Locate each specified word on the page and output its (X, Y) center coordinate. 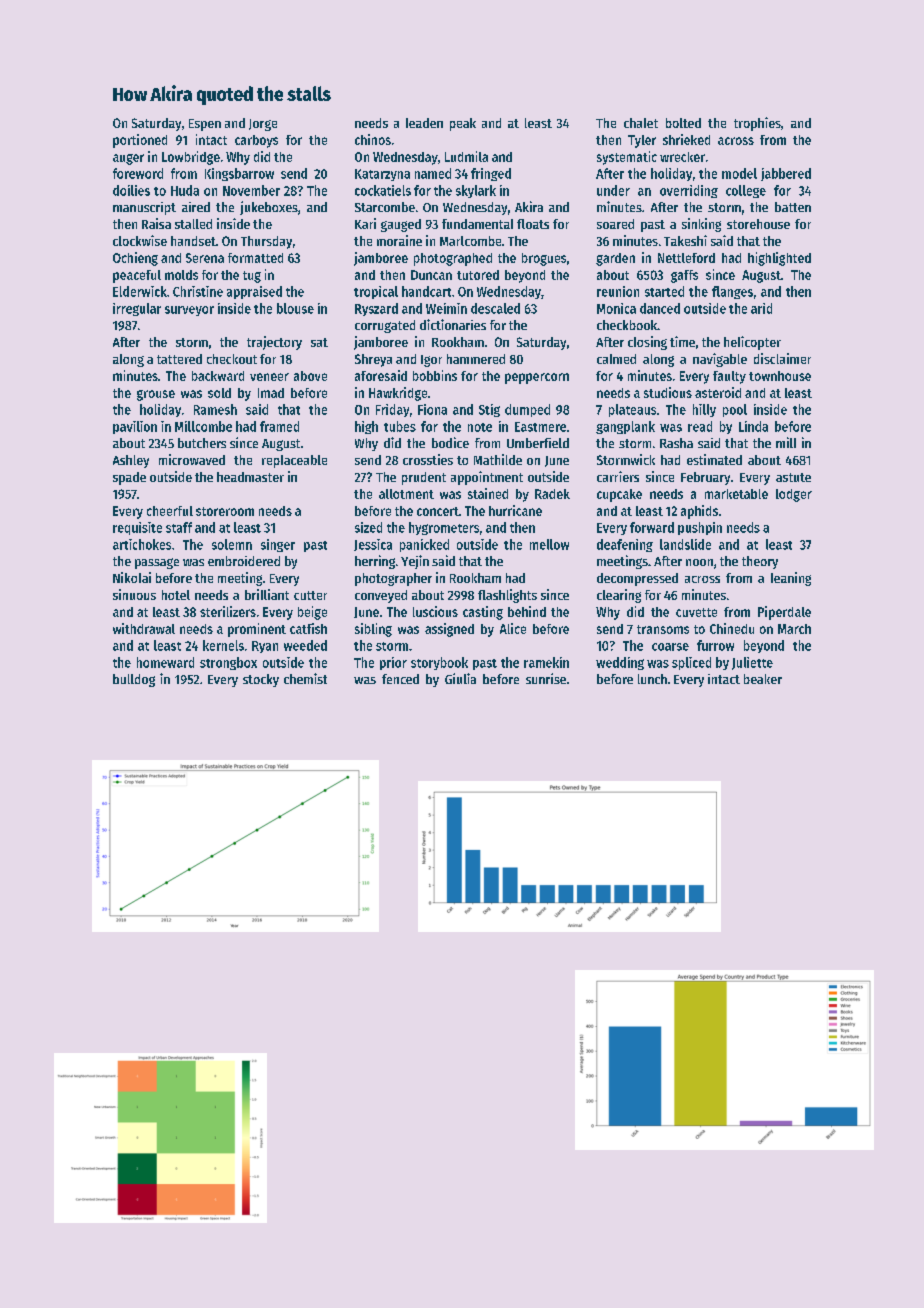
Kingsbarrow (239, 174)
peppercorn (537, 378)
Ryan (265, 647)
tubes (400, 426)
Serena (205, 258)
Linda (753, 426)
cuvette (696, 612)
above (310, 376)
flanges (732, 292)
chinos (373, 139)
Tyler (642, 141)
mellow (549, 544)
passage (157, 563)
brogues (544, 259)
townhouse (780, 376)
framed (279, 426)
